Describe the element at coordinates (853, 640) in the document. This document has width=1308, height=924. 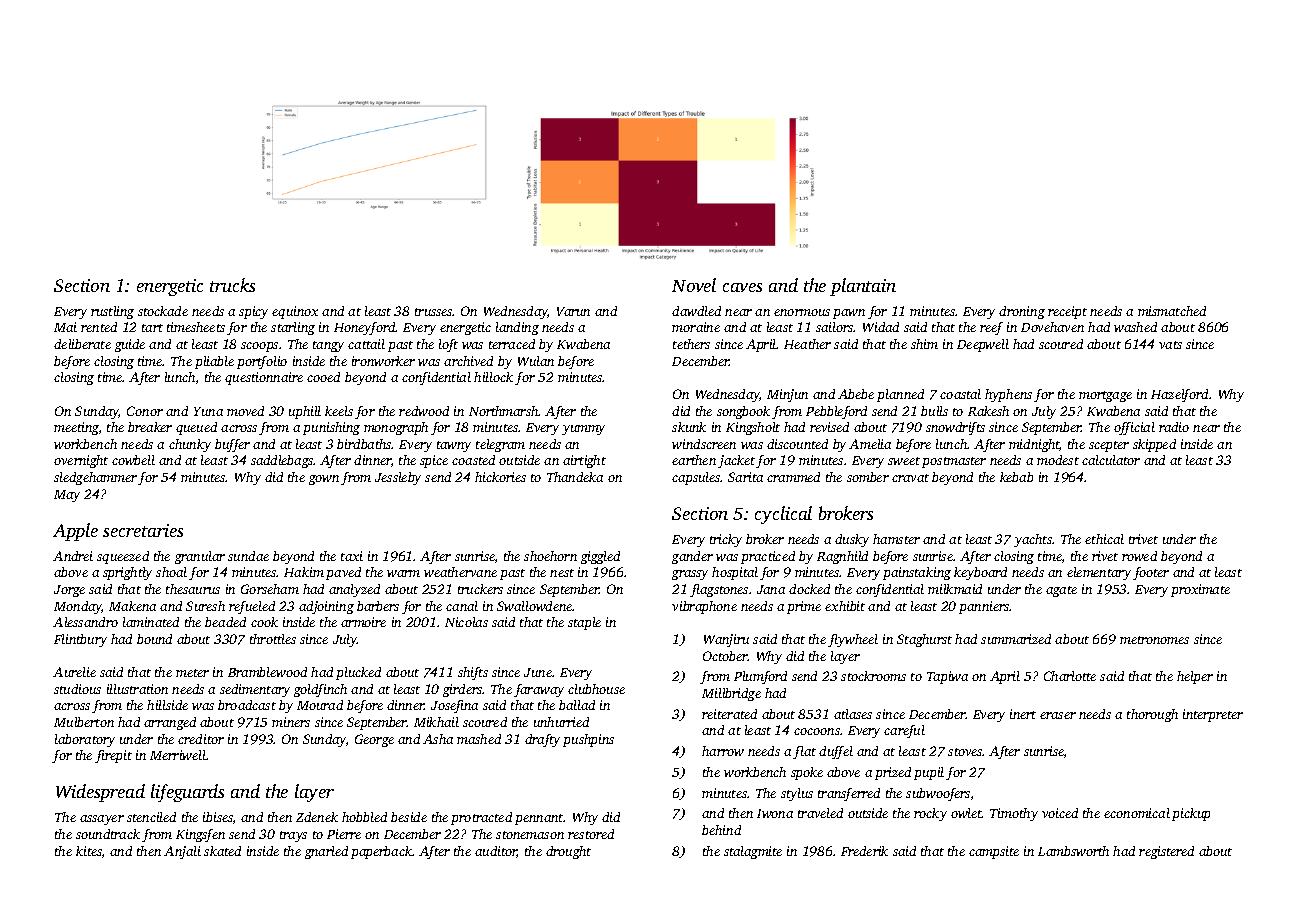
I see `flywheel` at that location.
